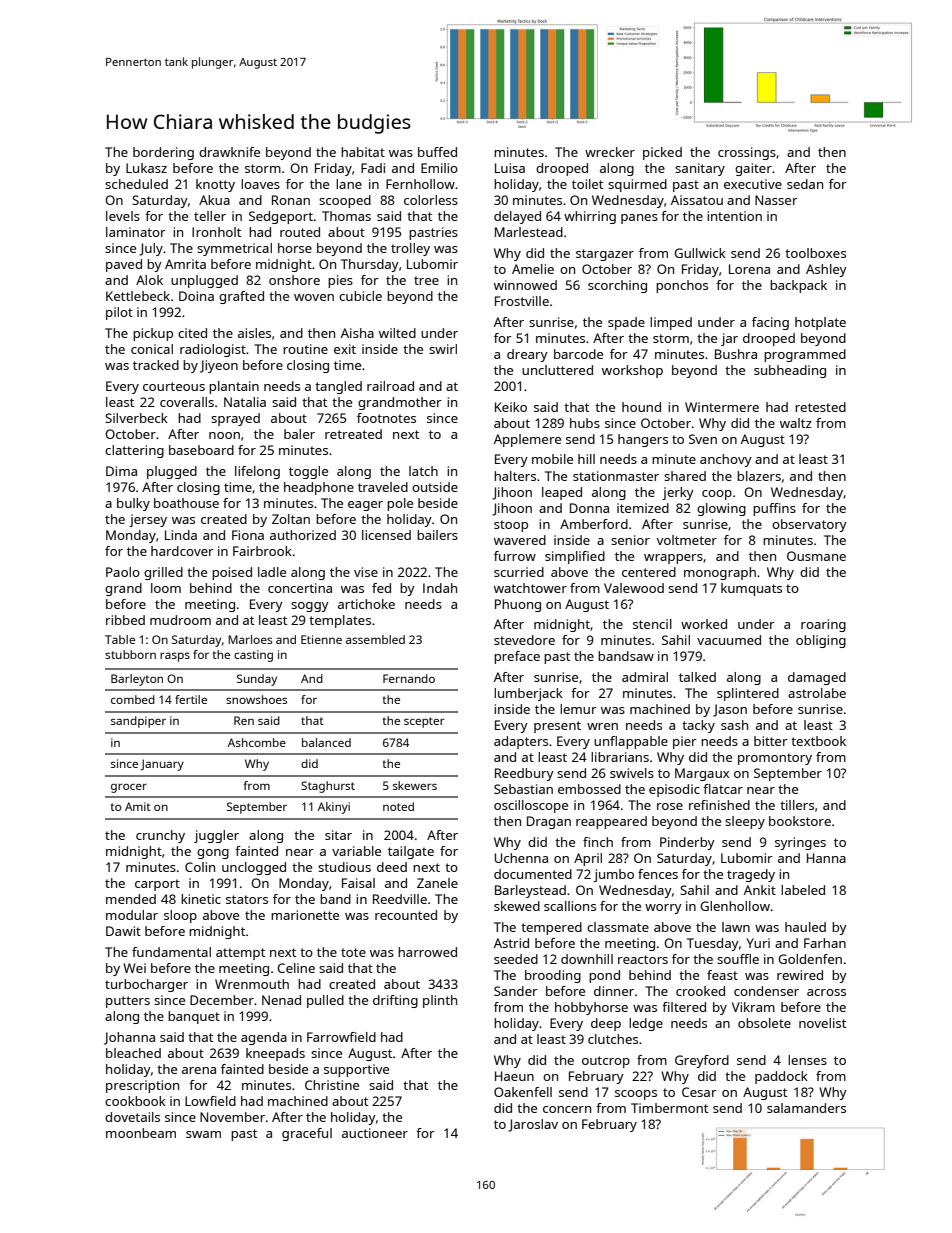 This screenshot has width=952, height=1233. I want to click on Natalia, so click(245, 402).
